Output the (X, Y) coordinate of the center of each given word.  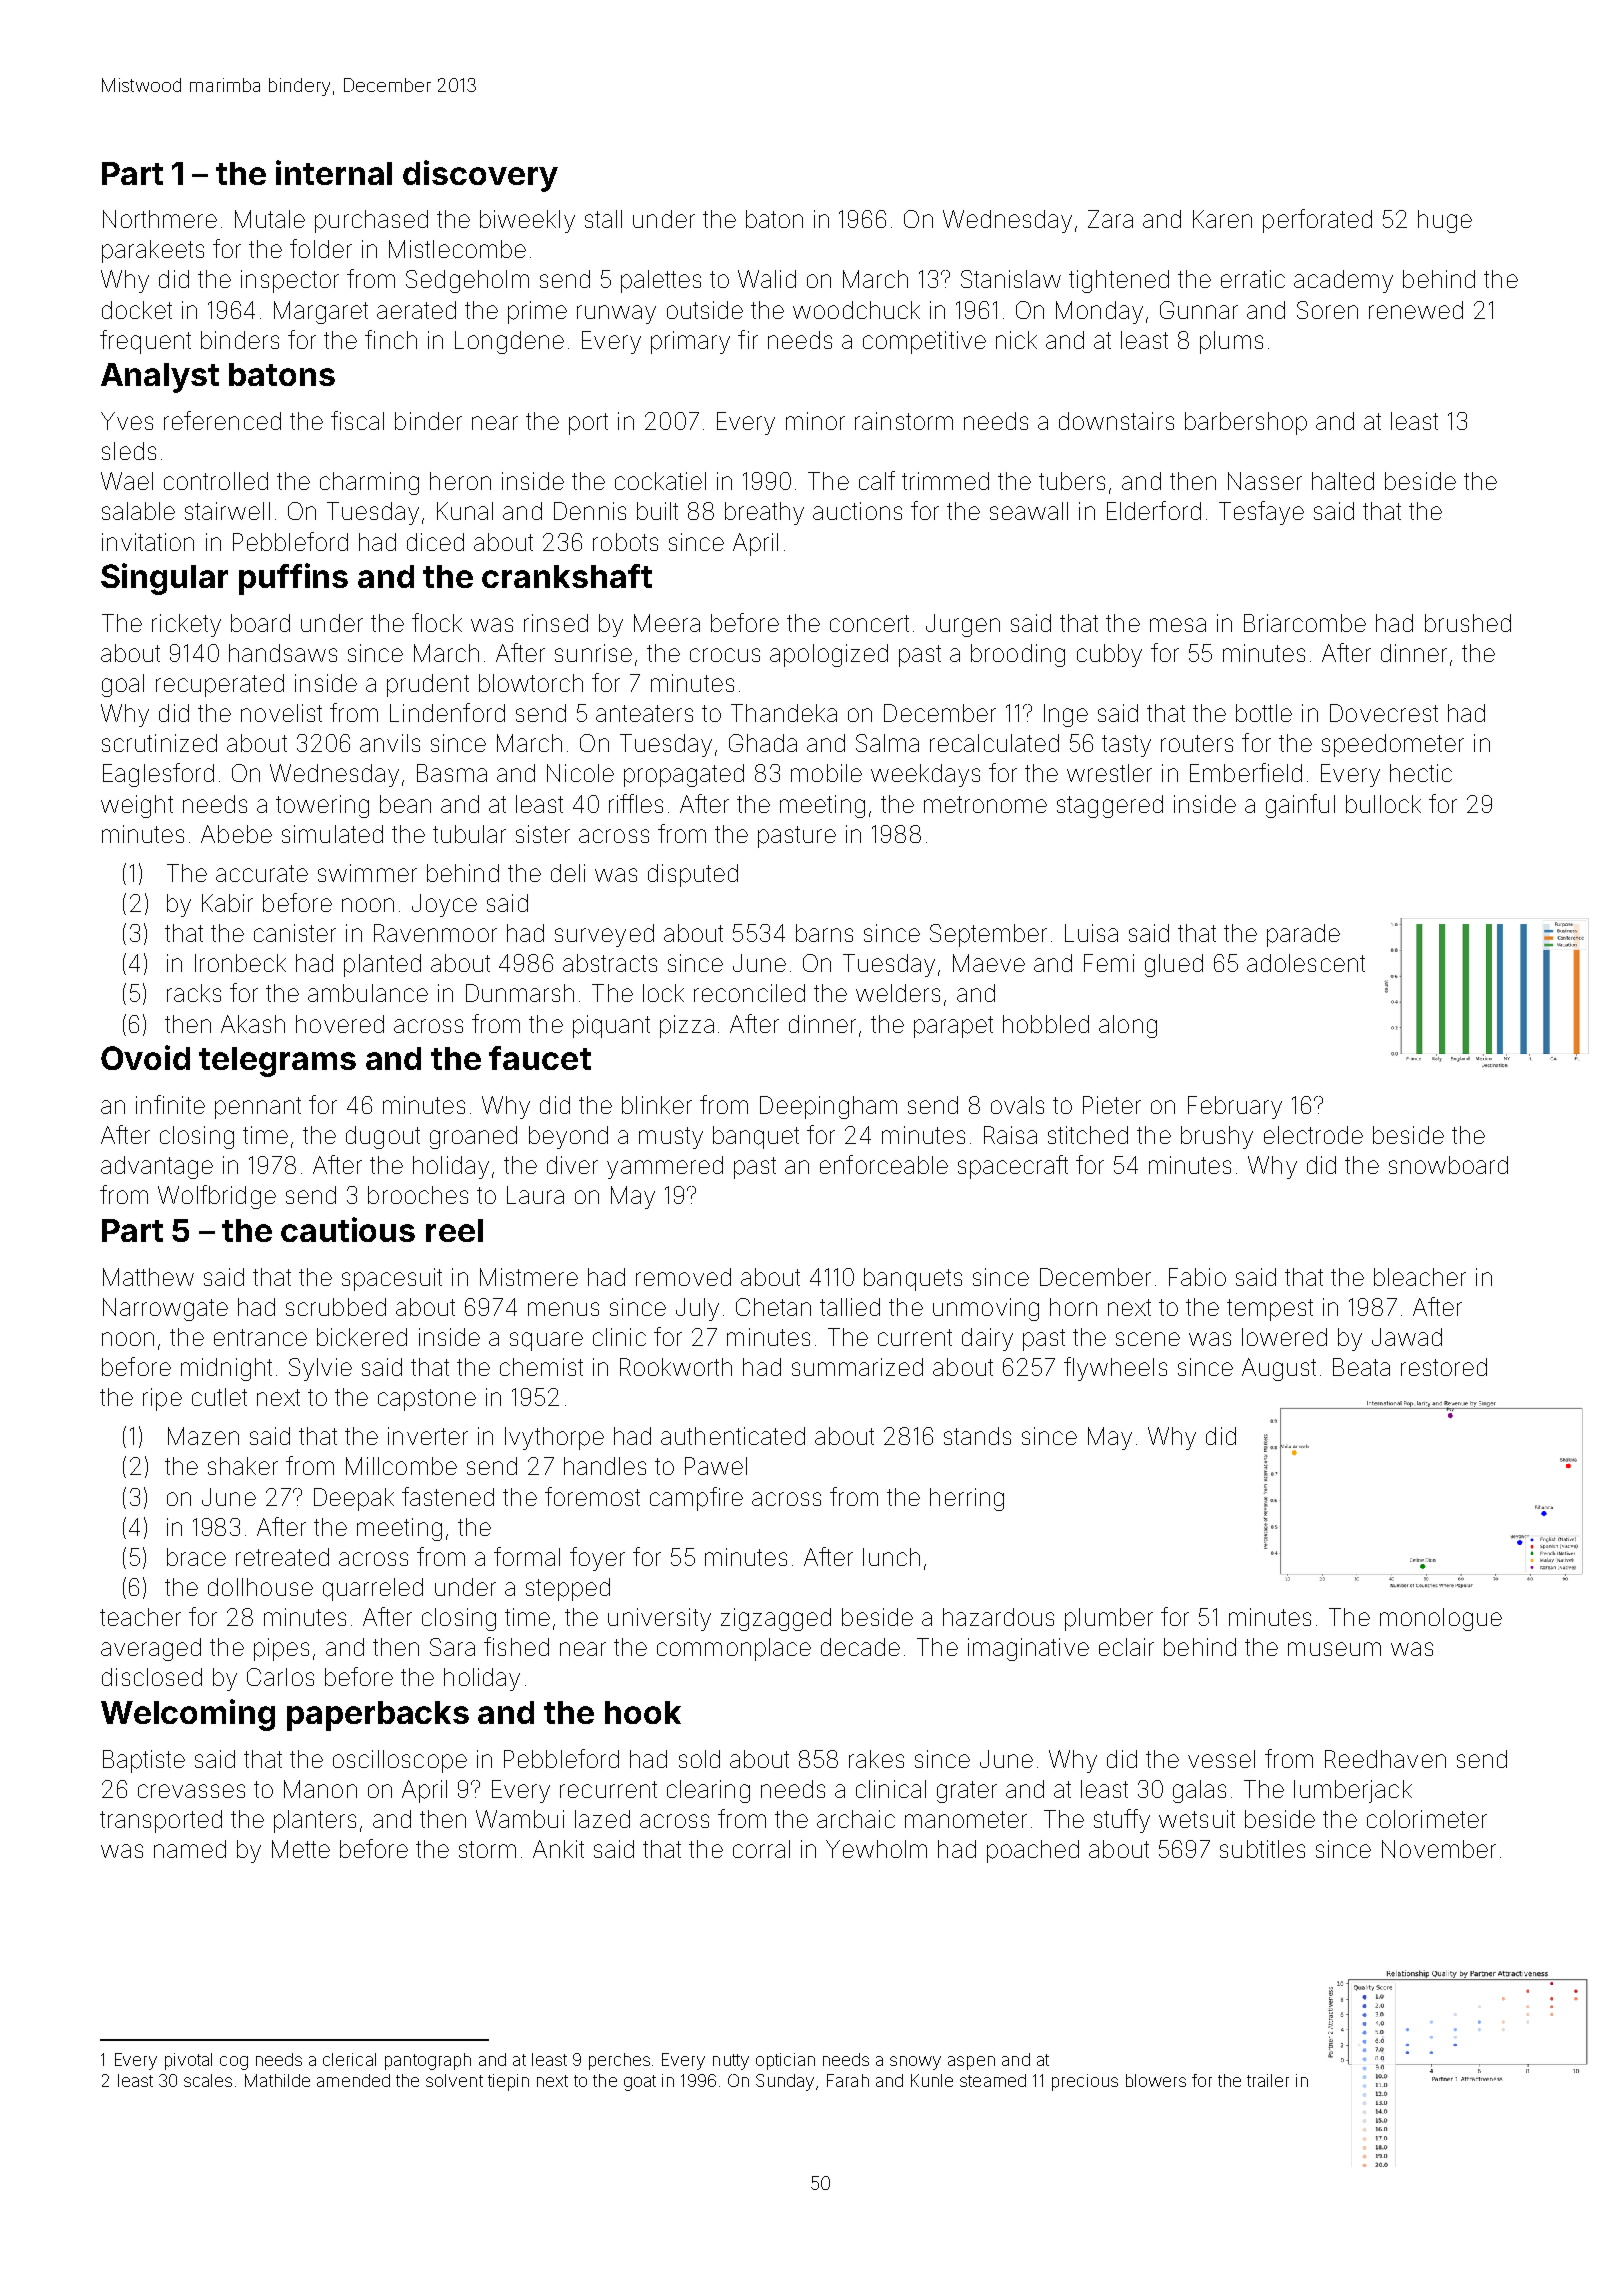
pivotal (188, 2061)
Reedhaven (1385, 1759)
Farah (848, 2080)
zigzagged (776, 1619)
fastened (448, 1496)
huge (1445, 221)
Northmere (160, 219)
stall (603, 219)
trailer (1268, 2080)
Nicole (580, 773)
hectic (1421, 773)
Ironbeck (240, 963)
